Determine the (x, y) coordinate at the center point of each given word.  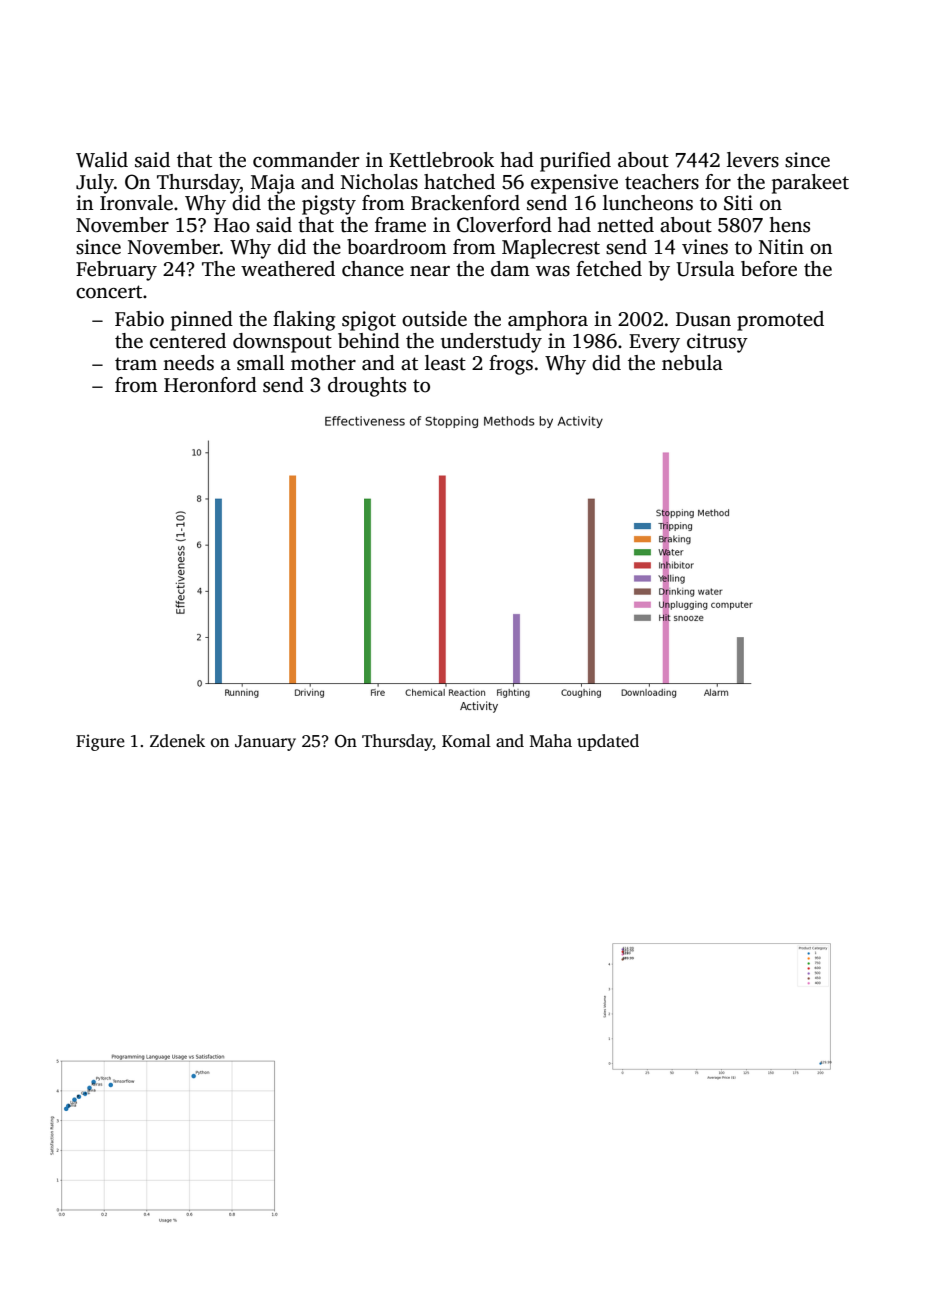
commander (306, 160)
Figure (100, 742)
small (261, 363)
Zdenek (177, 741)
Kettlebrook (441, 160)
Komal (466, 741)
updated (608, 742)
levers (753, 160)
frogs (511, 365)
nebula (692, 363)
